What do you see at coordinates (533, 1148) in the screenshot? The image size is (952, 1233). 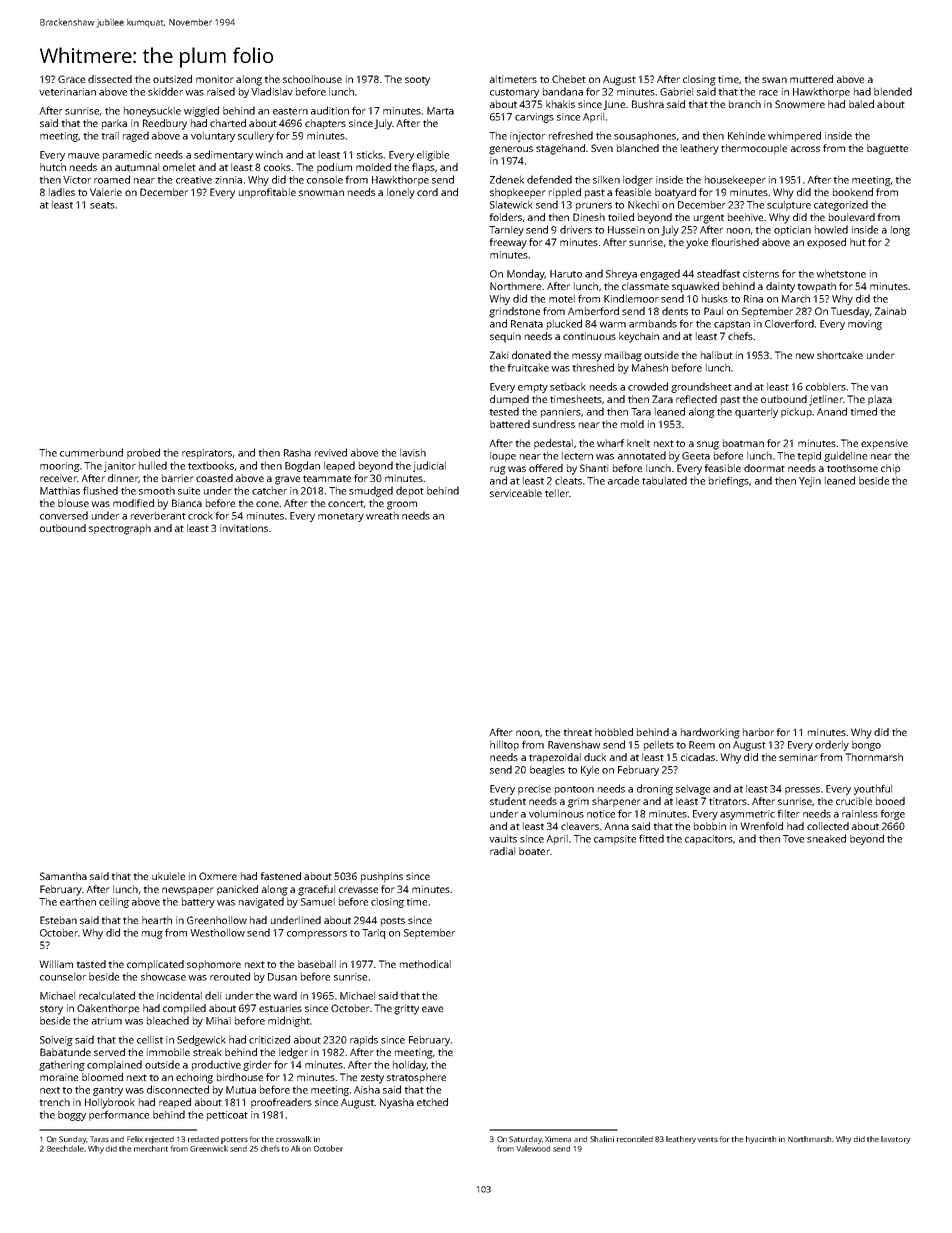 I see `Valewood` at bounding box center [533, 1148].
